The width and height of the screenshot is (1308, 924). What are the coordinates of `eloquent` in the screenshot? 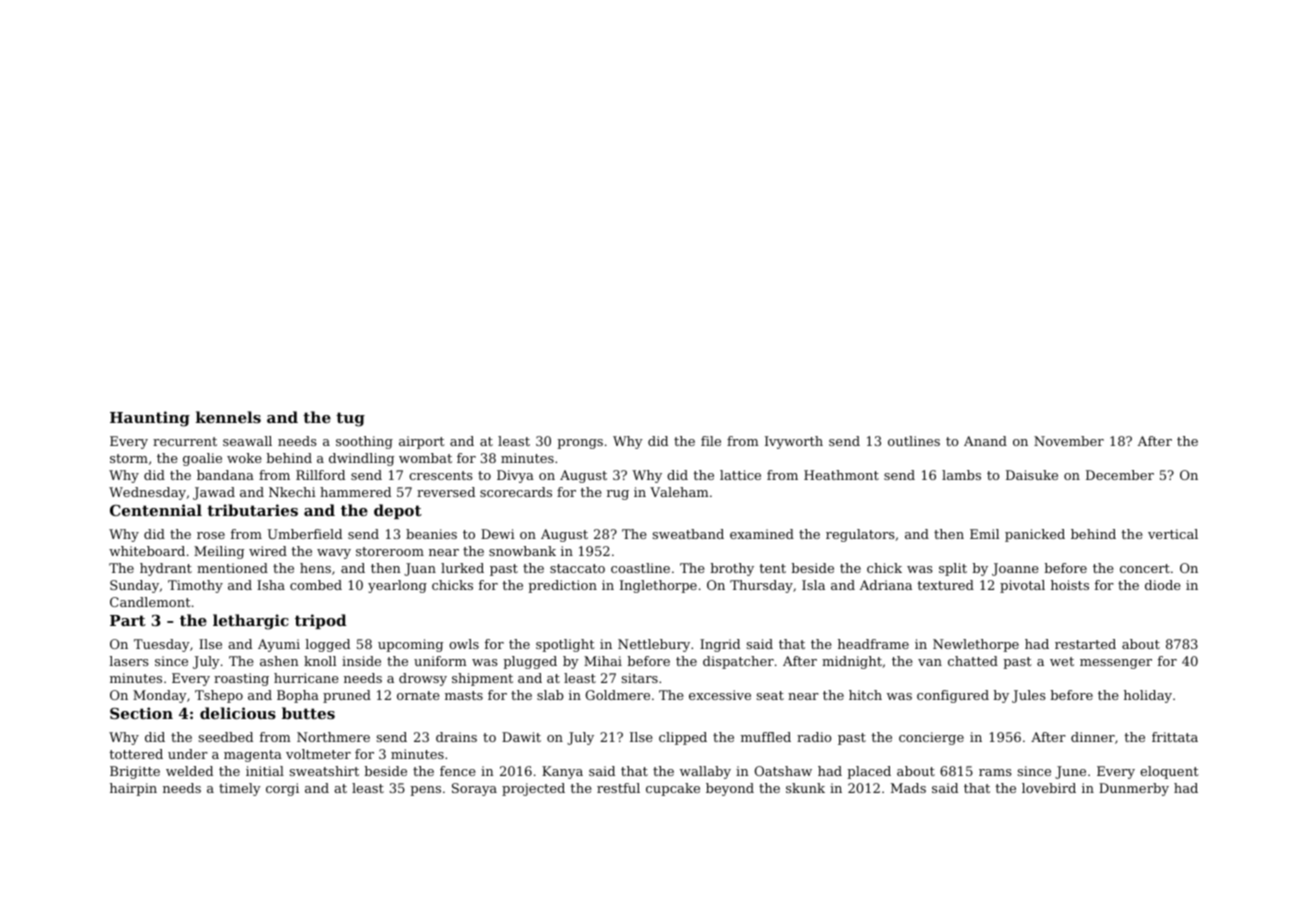 It's located at (1169, 772).
